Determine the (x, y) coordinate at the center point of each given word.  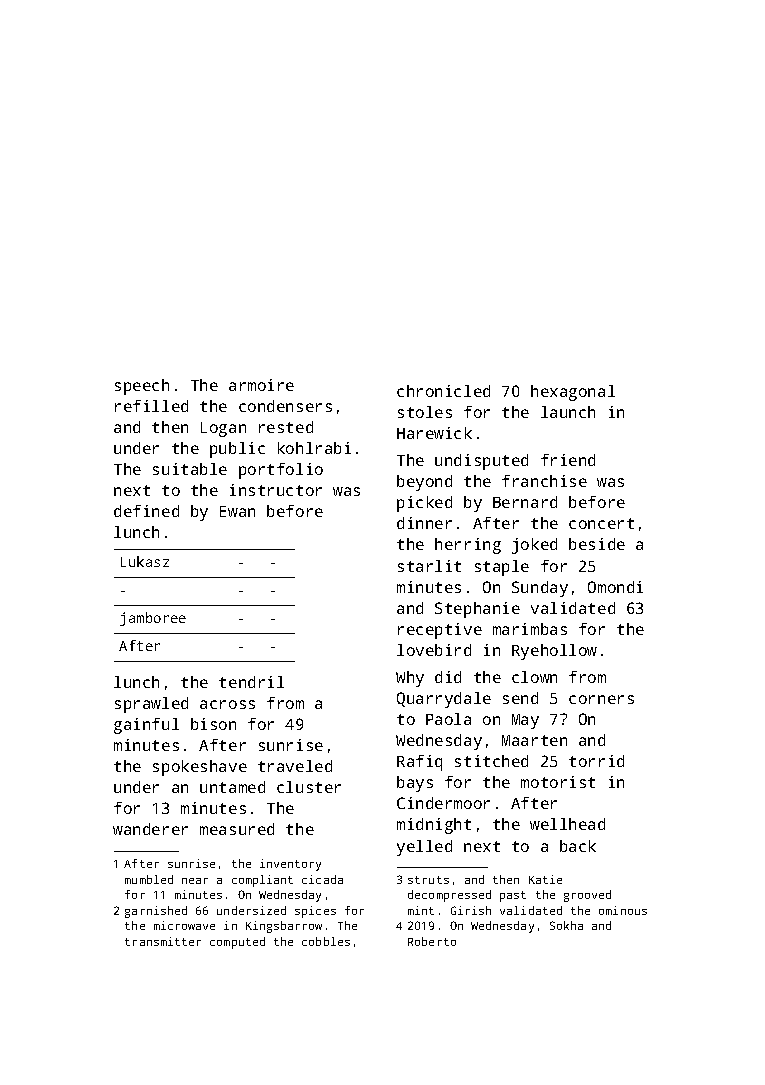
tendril (251, 682)
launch (568, 412)
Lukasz (145, 561)
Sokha (566, 925)
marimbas (530, 629)
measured (237, 829)
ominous (623, 910)
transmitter (163, 941)
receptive (440, 631)
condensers (285, 406)
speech (142, 387)
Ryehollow (554, 652)
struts (428, 880)
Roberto (432, 941)
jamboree (153, 619)
